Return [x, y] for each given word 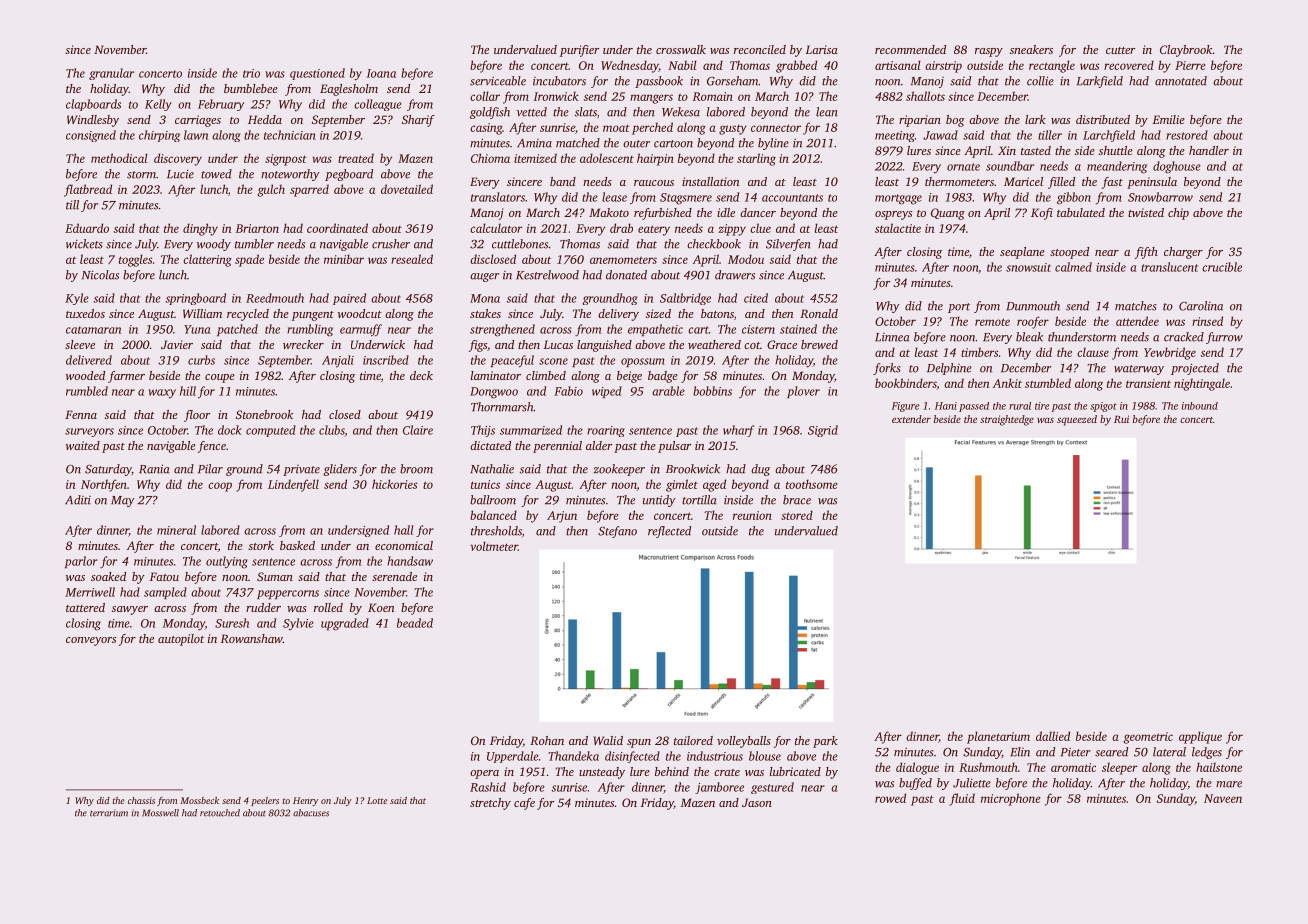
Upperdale [513, 757]
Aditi [78, 500]
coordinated [337, 228]
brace [797, 500]
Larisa [822, 49]
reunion [752, 515]
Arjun [562, 517]
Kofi [1042, 214]
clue [760, 228]
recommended [910, 49]
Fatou [164, 576]
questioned [317, 74]
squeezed [1077, 420]
